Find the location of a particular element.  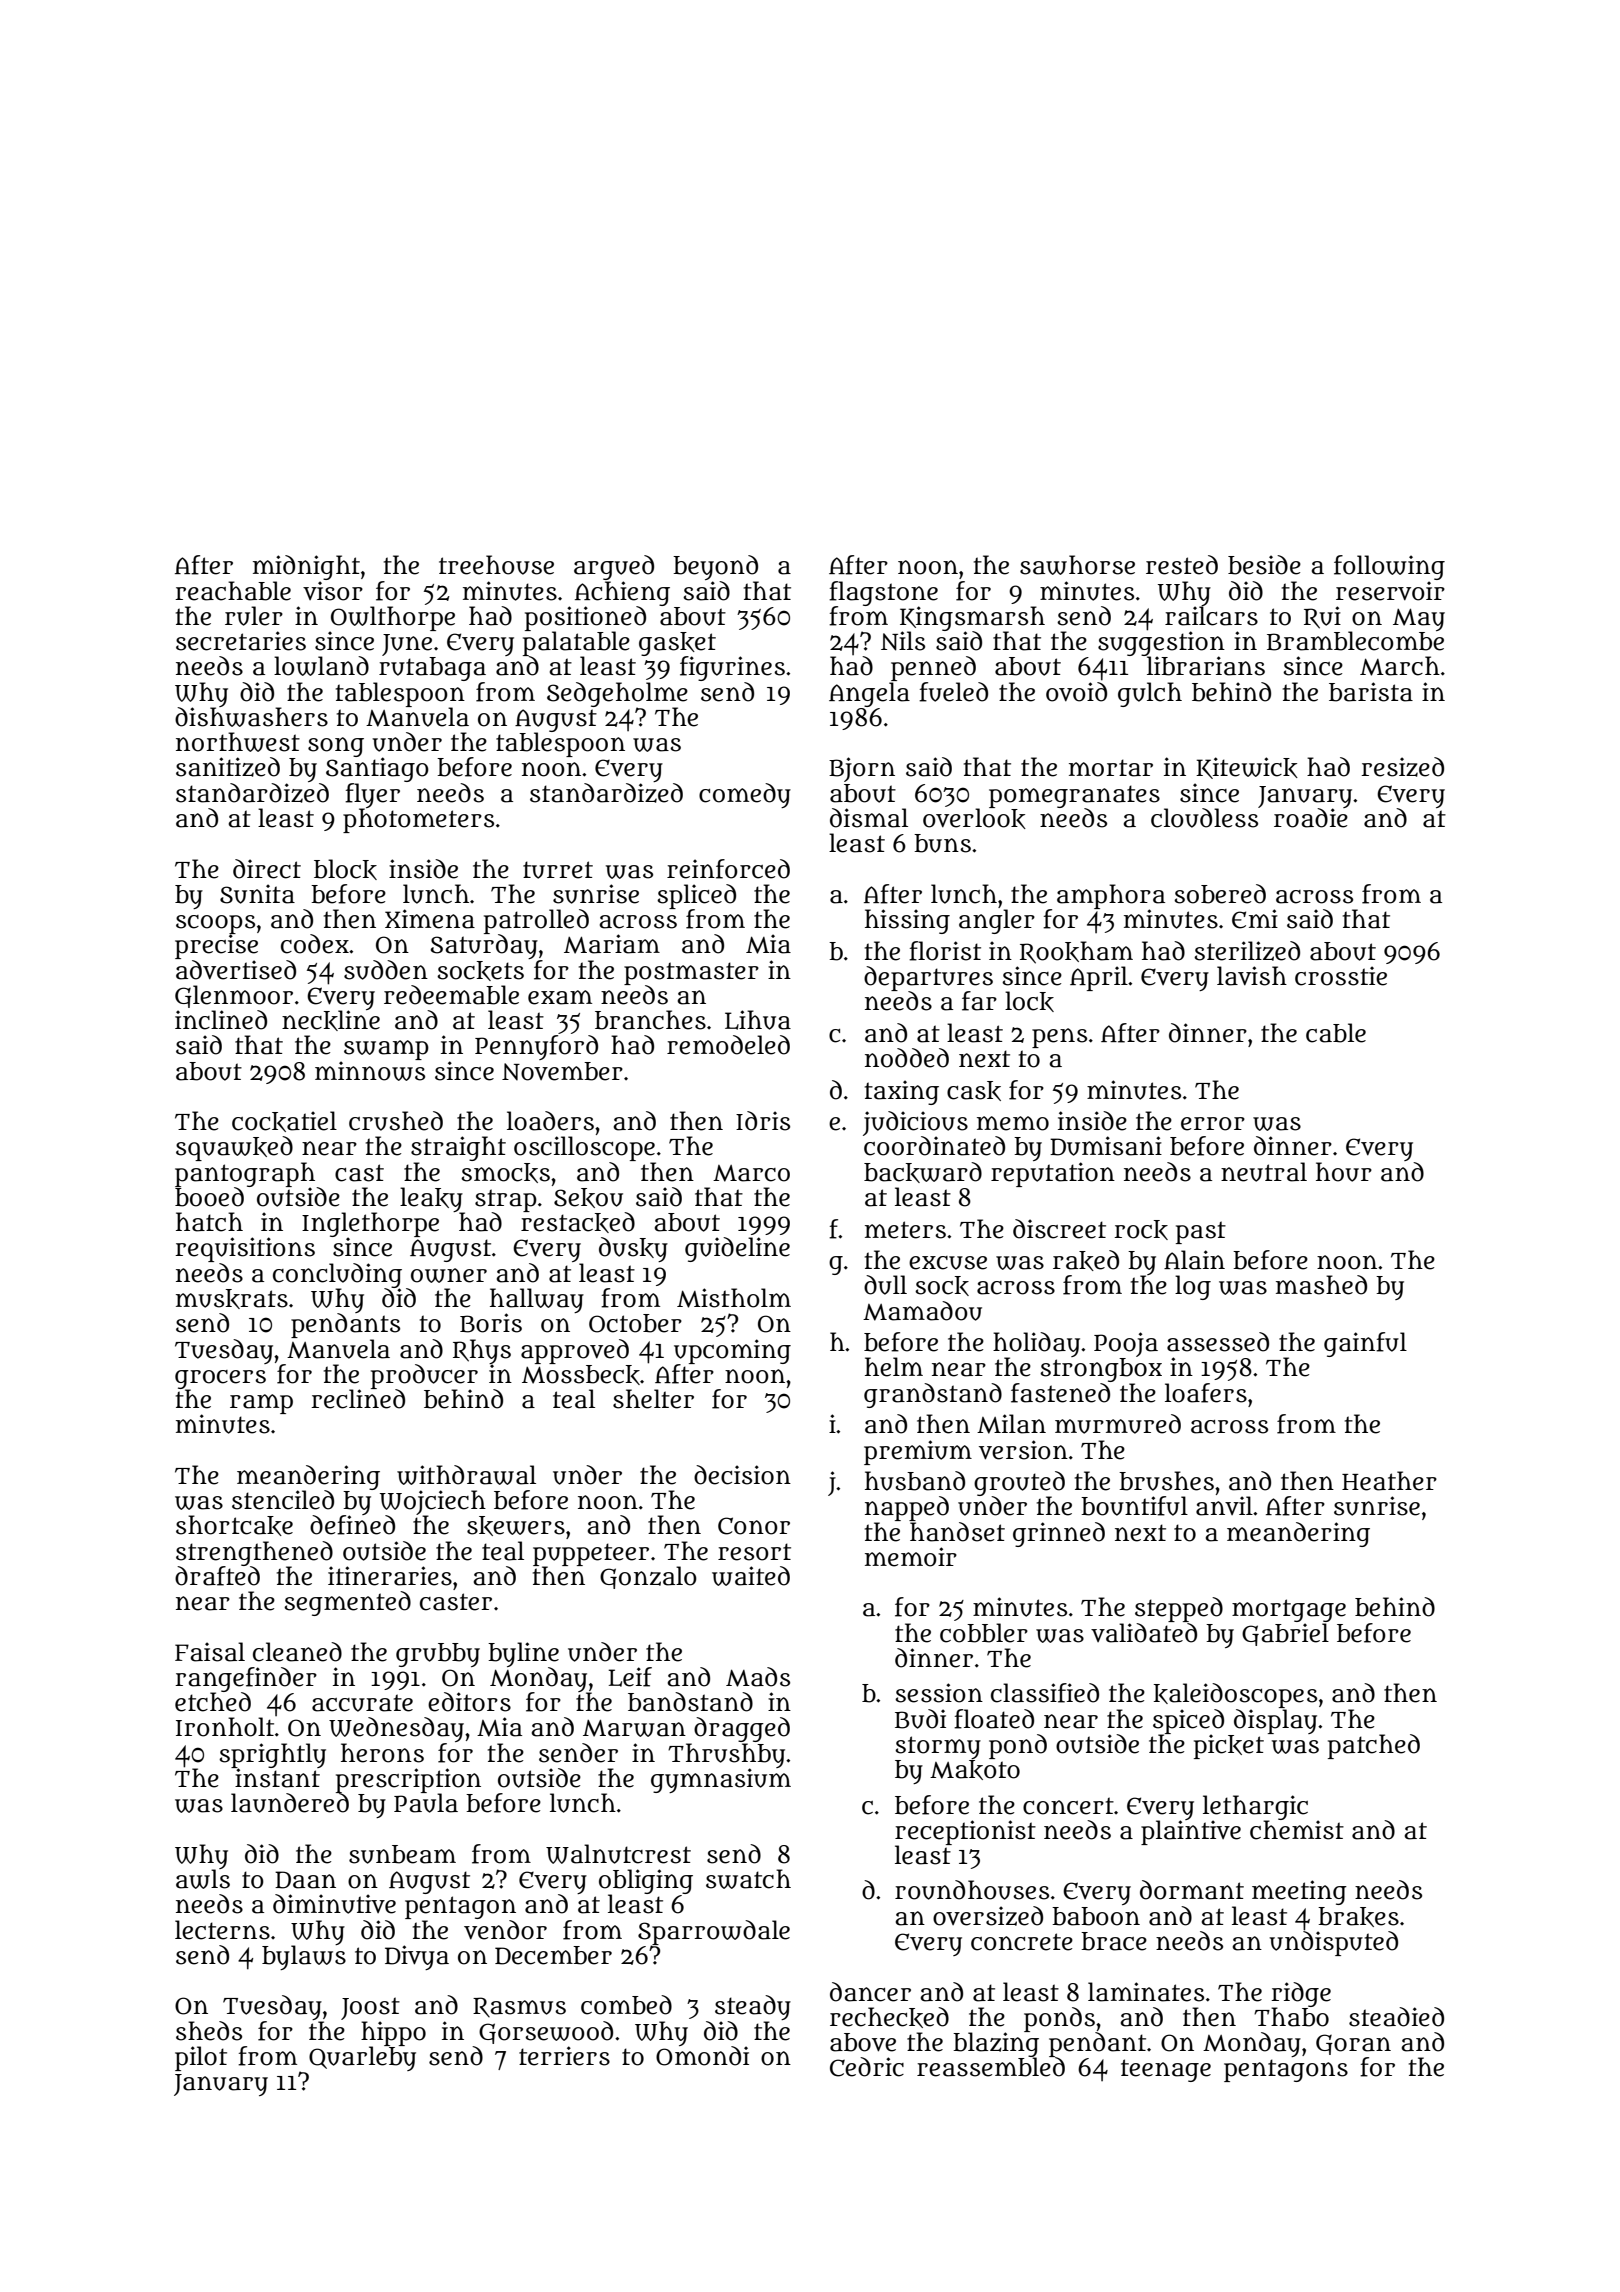

rutabaga is located at coordinates (432, 669).
